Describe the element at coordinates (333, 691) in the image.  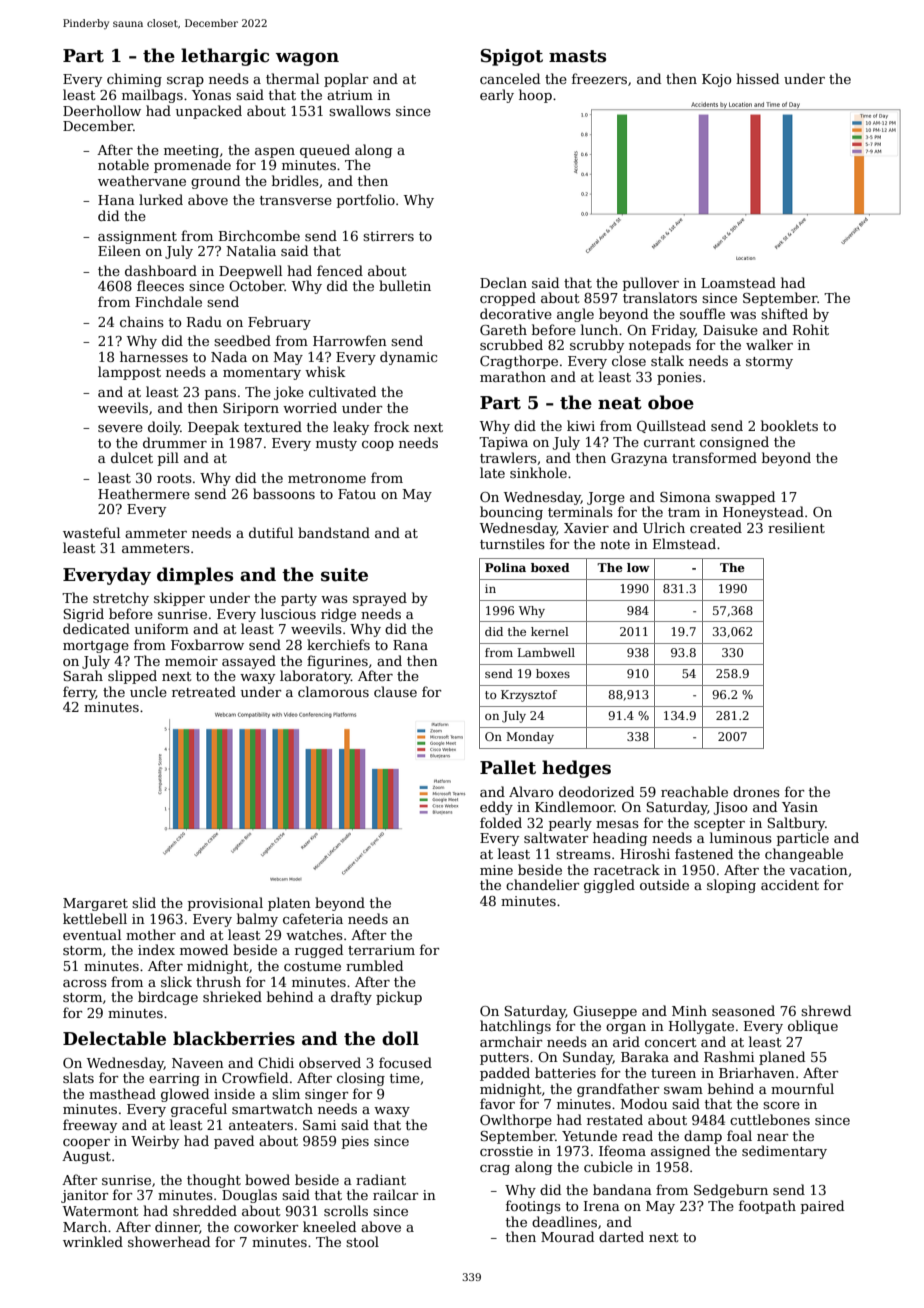
I see `clamorous` at that location.
